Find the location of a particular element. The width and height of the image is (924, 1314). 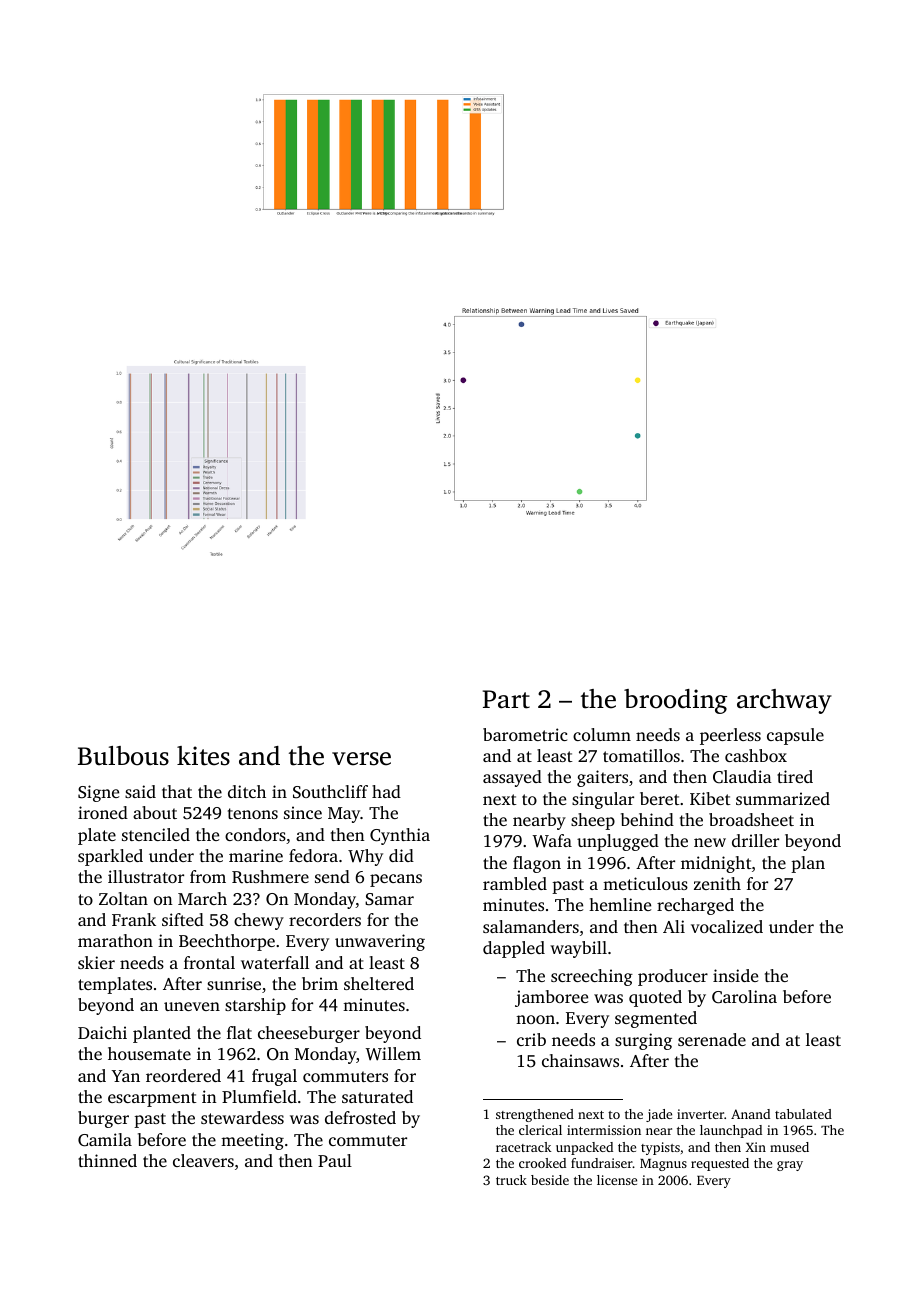

column is located at coordinates (602, 734).
